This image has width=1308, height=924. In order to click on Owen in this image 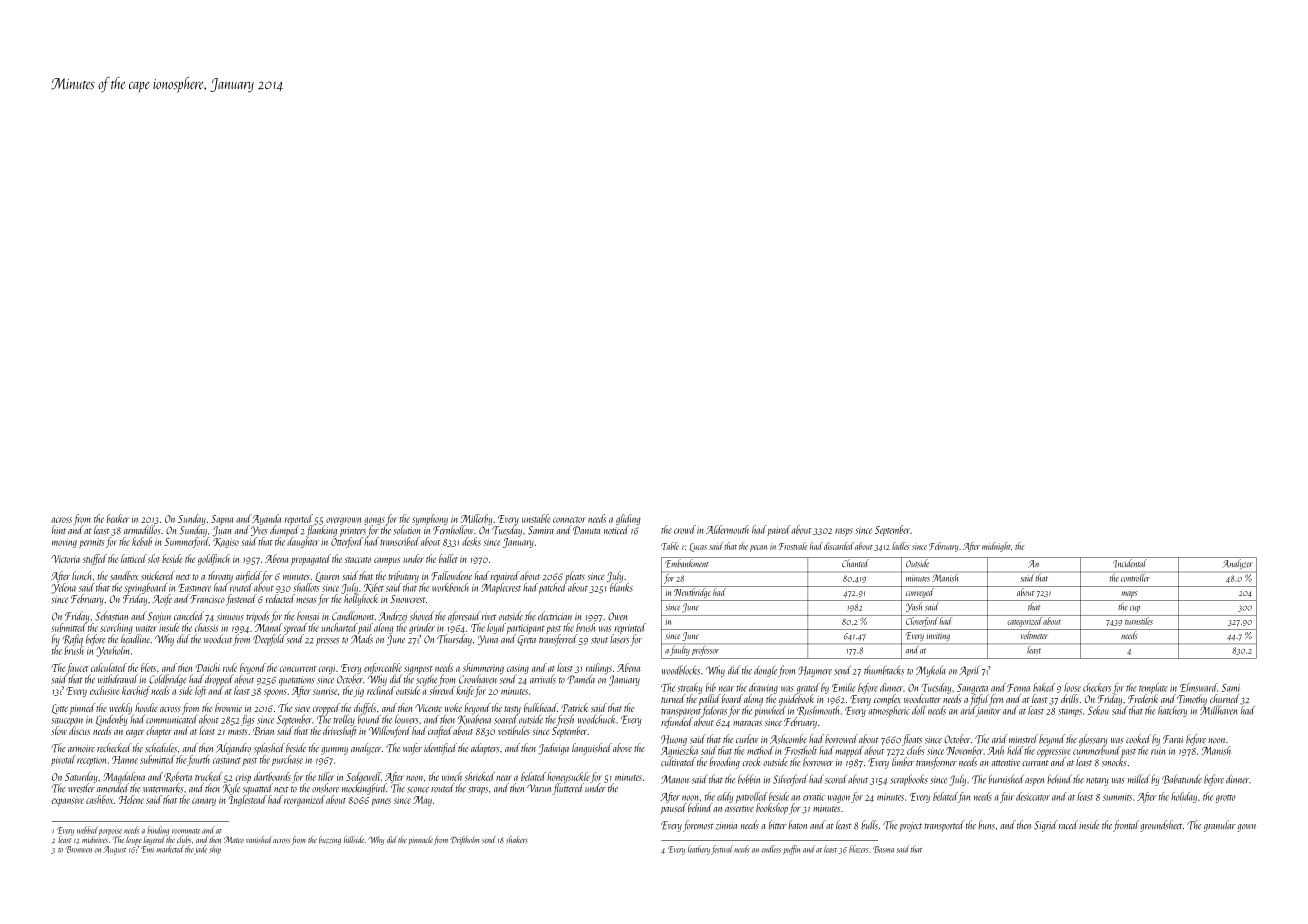, I will do `click(617, 616)`.
